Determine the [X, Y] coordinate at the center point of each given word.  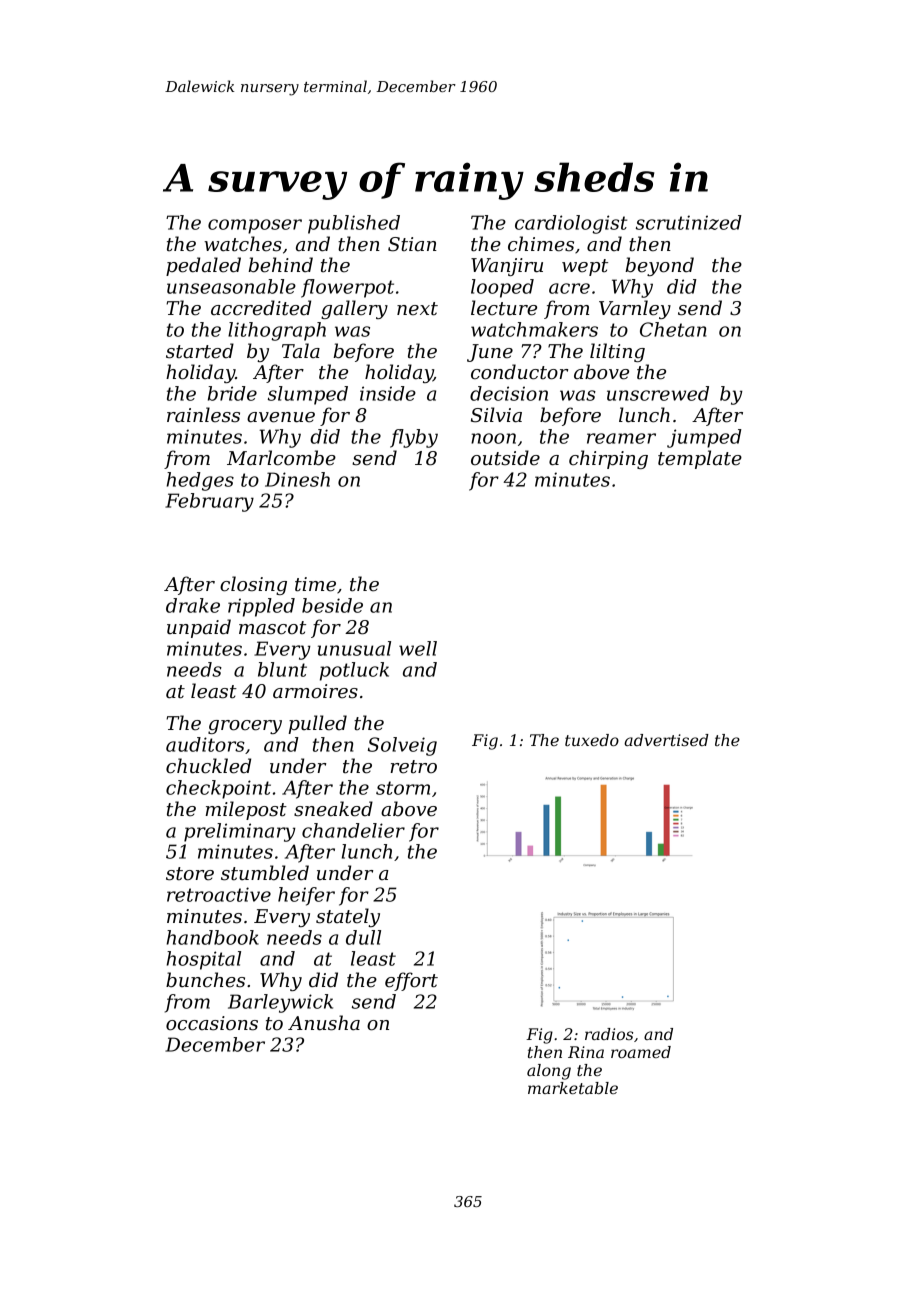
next [417, 309]
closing [253, 585]
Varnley [635, 309]
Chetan [673, 329]
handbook [213, 937]
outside [505, 458]
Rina [586, 1052]
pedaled [203, 266]
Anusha [324, 1023]
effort [411, 981]
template [700, 459]
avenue [281, 417]
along [549, 1072]
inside [388, 393]
